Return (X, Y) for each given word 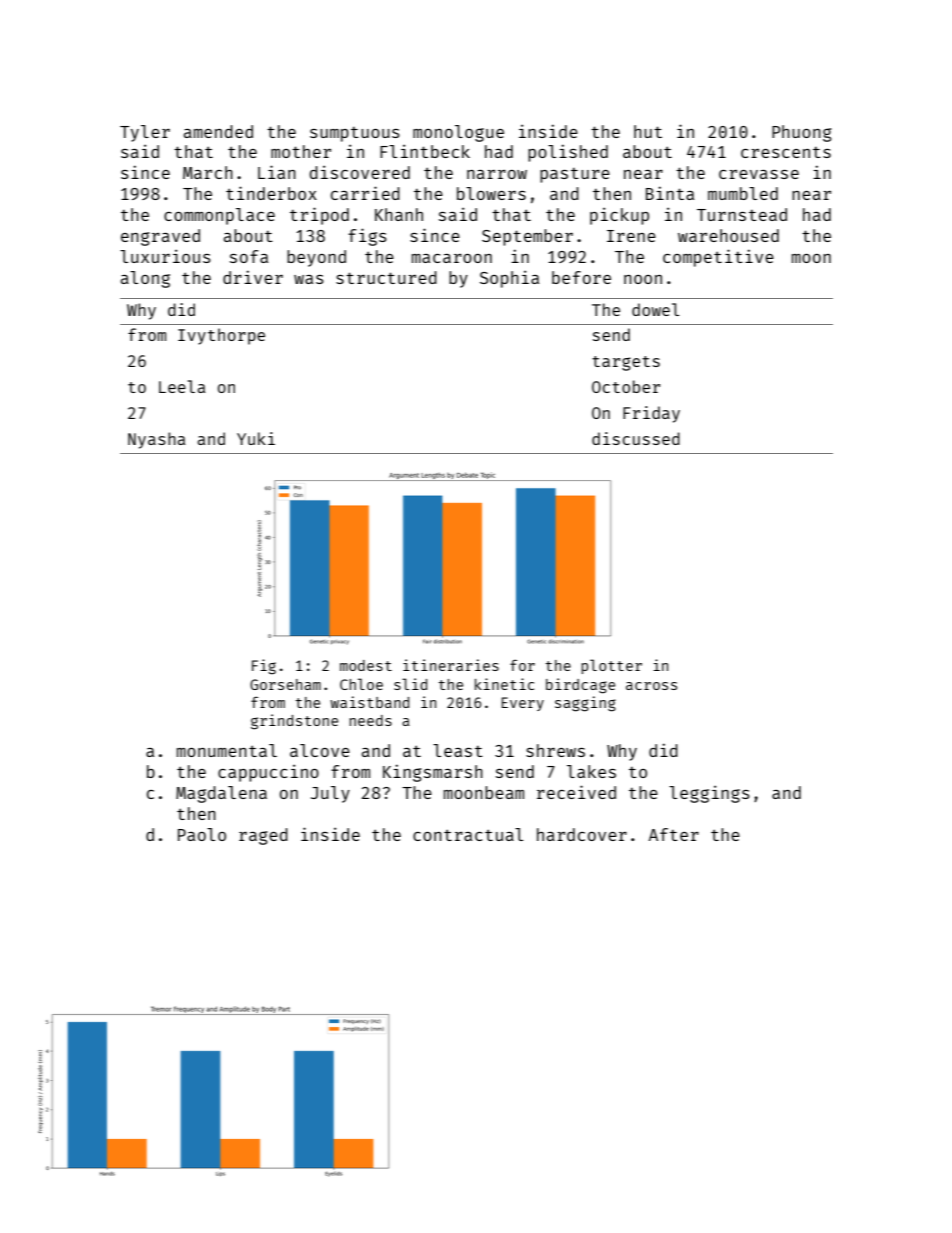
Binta (670, 193)
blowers (491, 193)
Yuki (256, 438)
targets (626, 363)
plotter (611, 666)
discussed (636, 438)
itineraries (451, 665)
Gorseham (285, 684)
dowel (656, 309)
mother (301, 151)
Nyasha (157, 440)
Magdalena (221, 794)
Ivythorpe (221, 336)
